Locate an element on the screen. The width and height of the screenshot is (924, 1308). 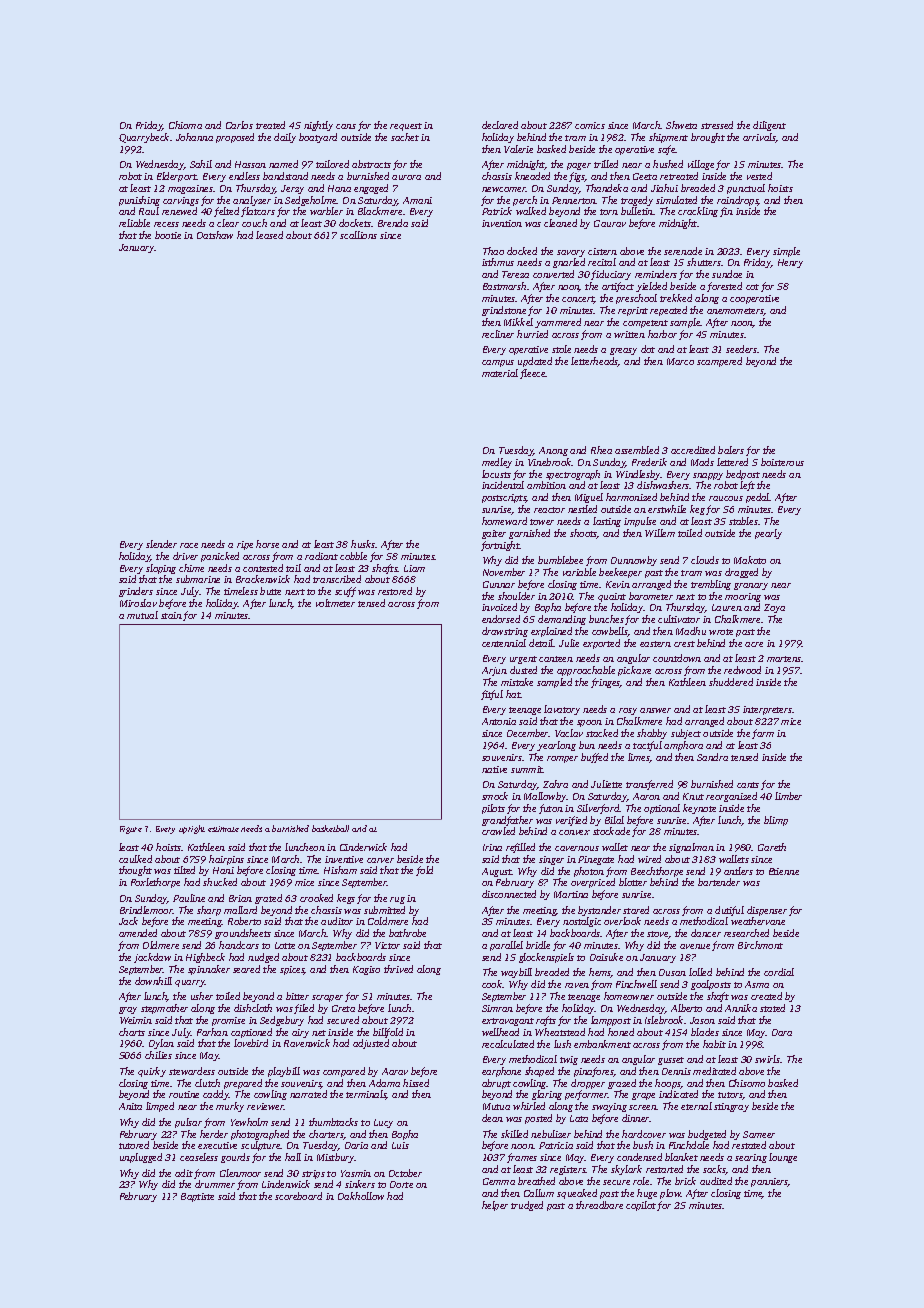
Oakhollow is located at coordinates (361, 1196).
